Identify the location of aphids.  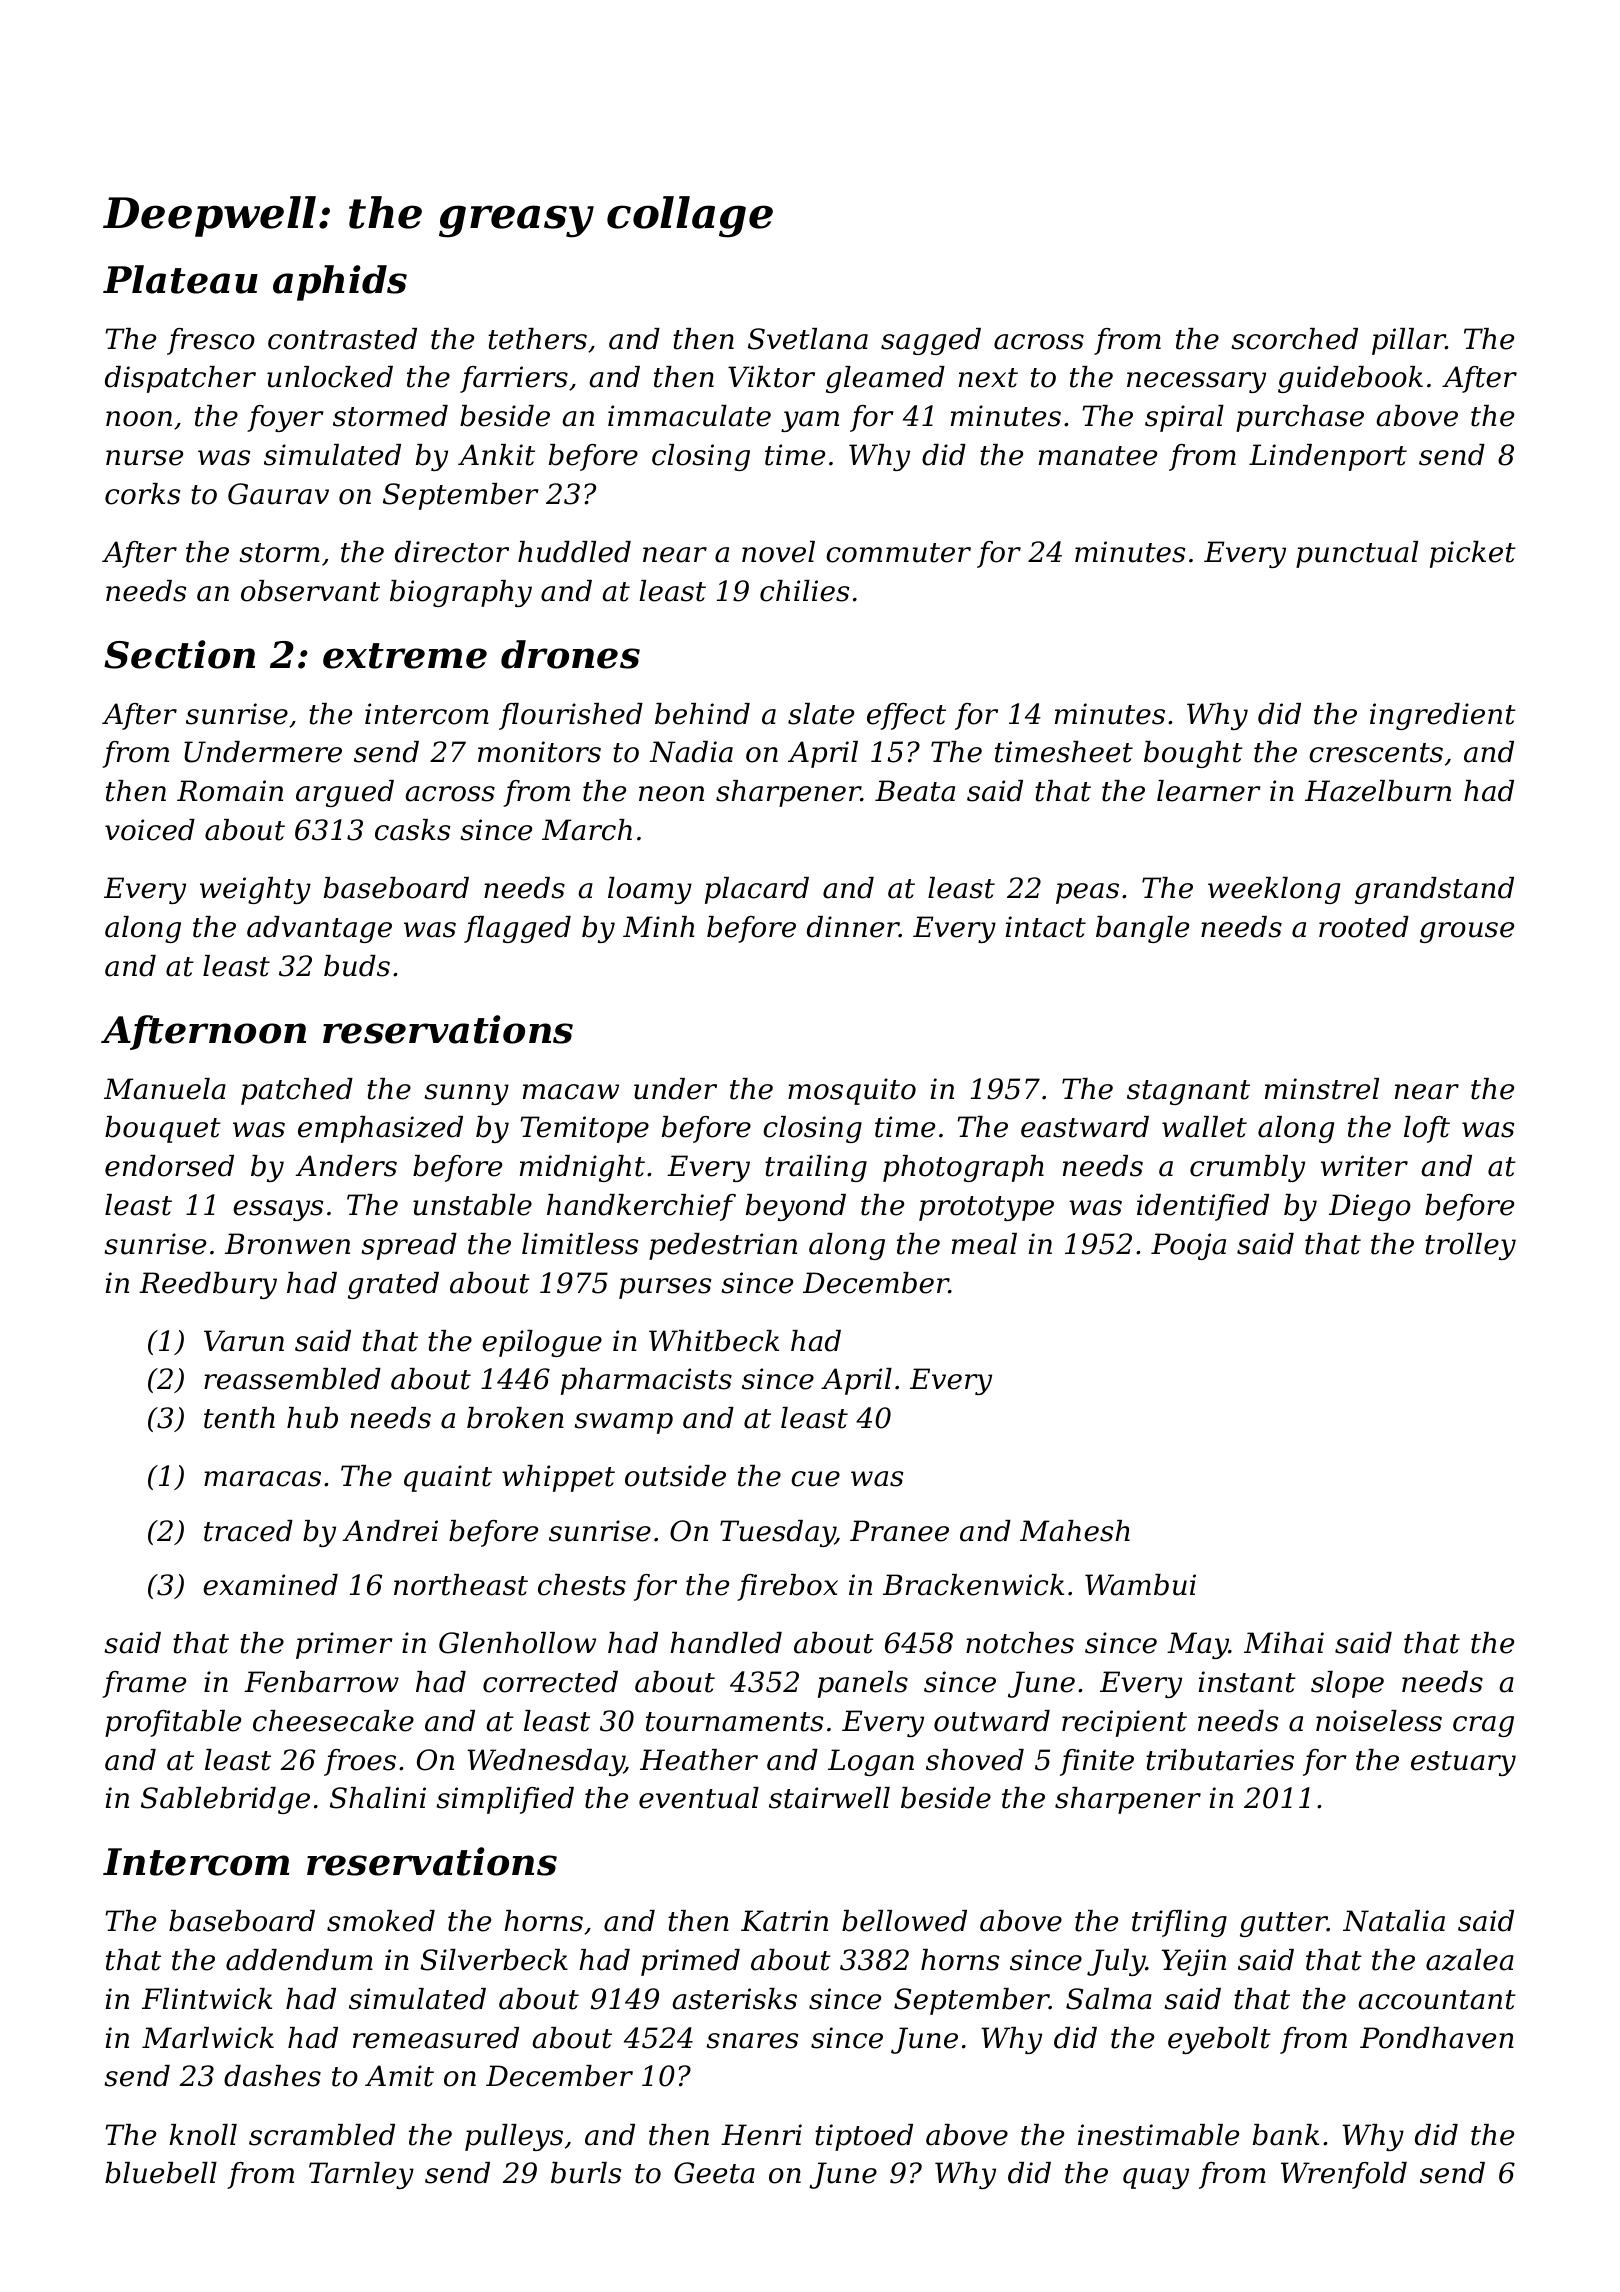
(340, 283).
